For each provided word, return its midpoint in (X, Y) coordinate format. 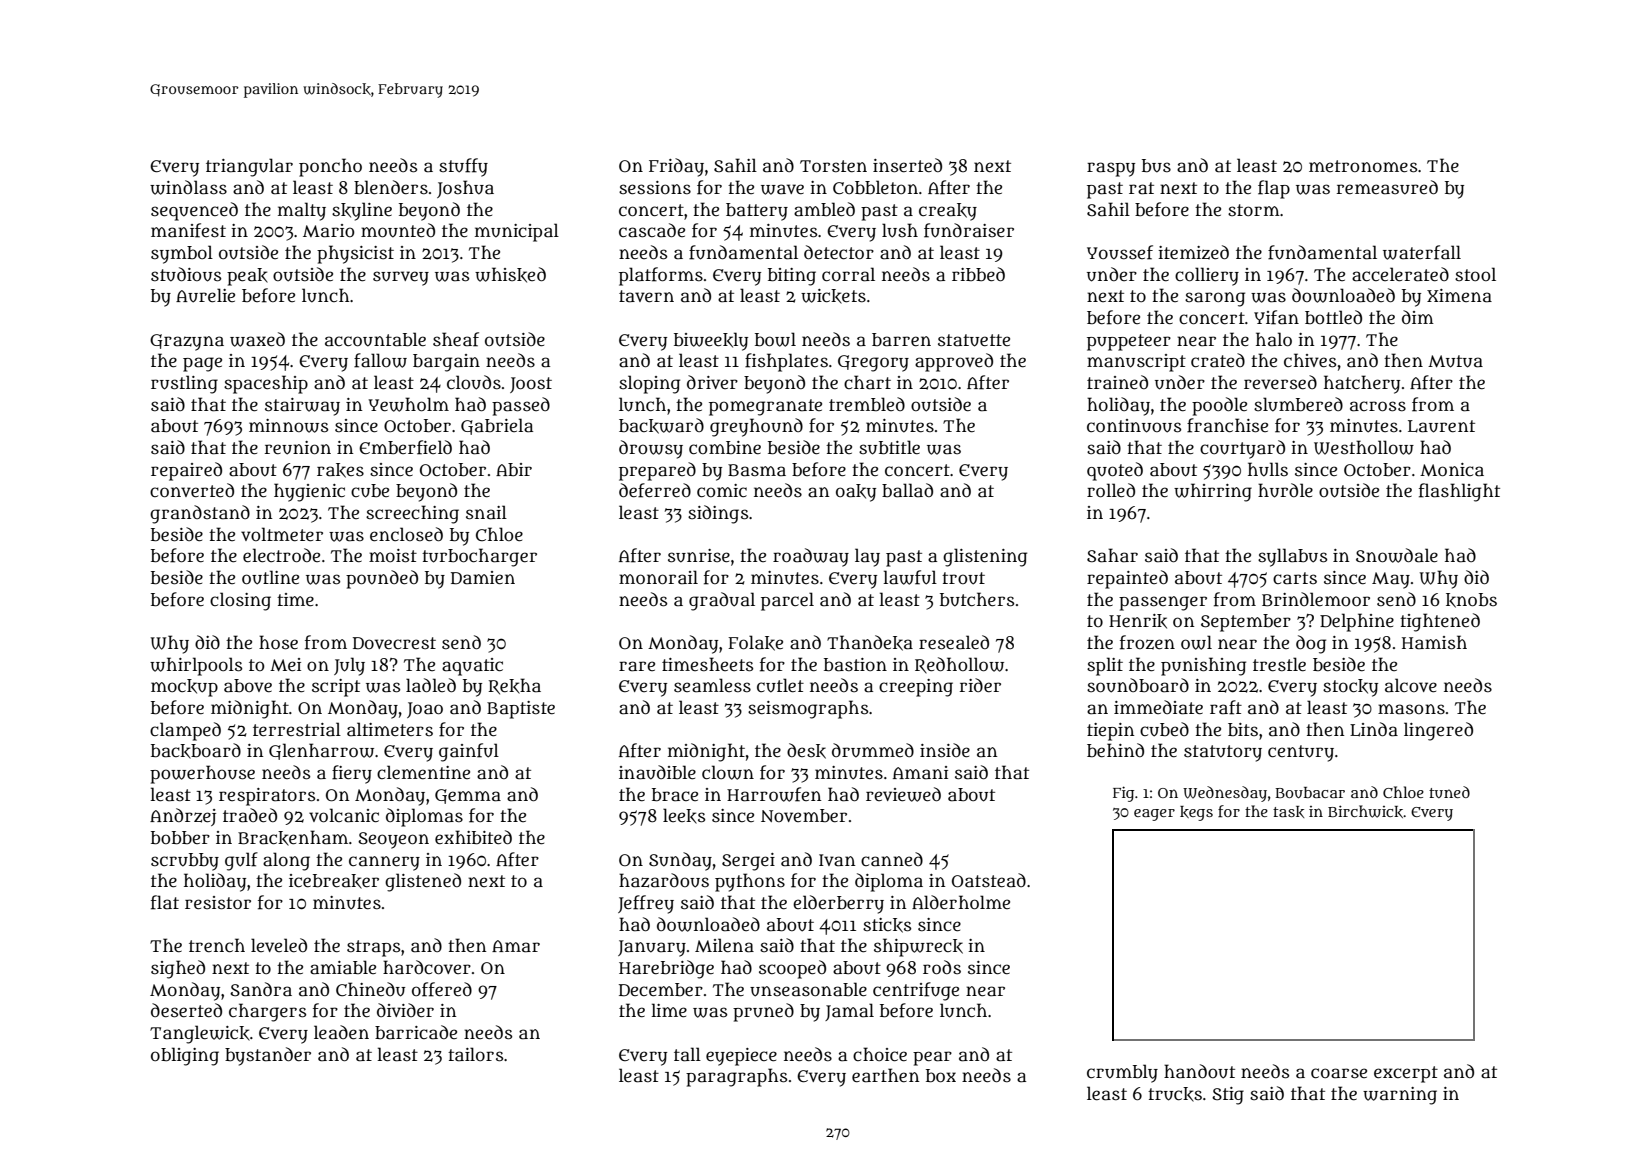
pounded (382, 579)
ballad (907, 490)
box (941, 1075)
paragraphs (736, 1077)
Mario (328, 231)
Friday (676, 167)
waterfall (1422, 252)
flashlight (1459, 492)
